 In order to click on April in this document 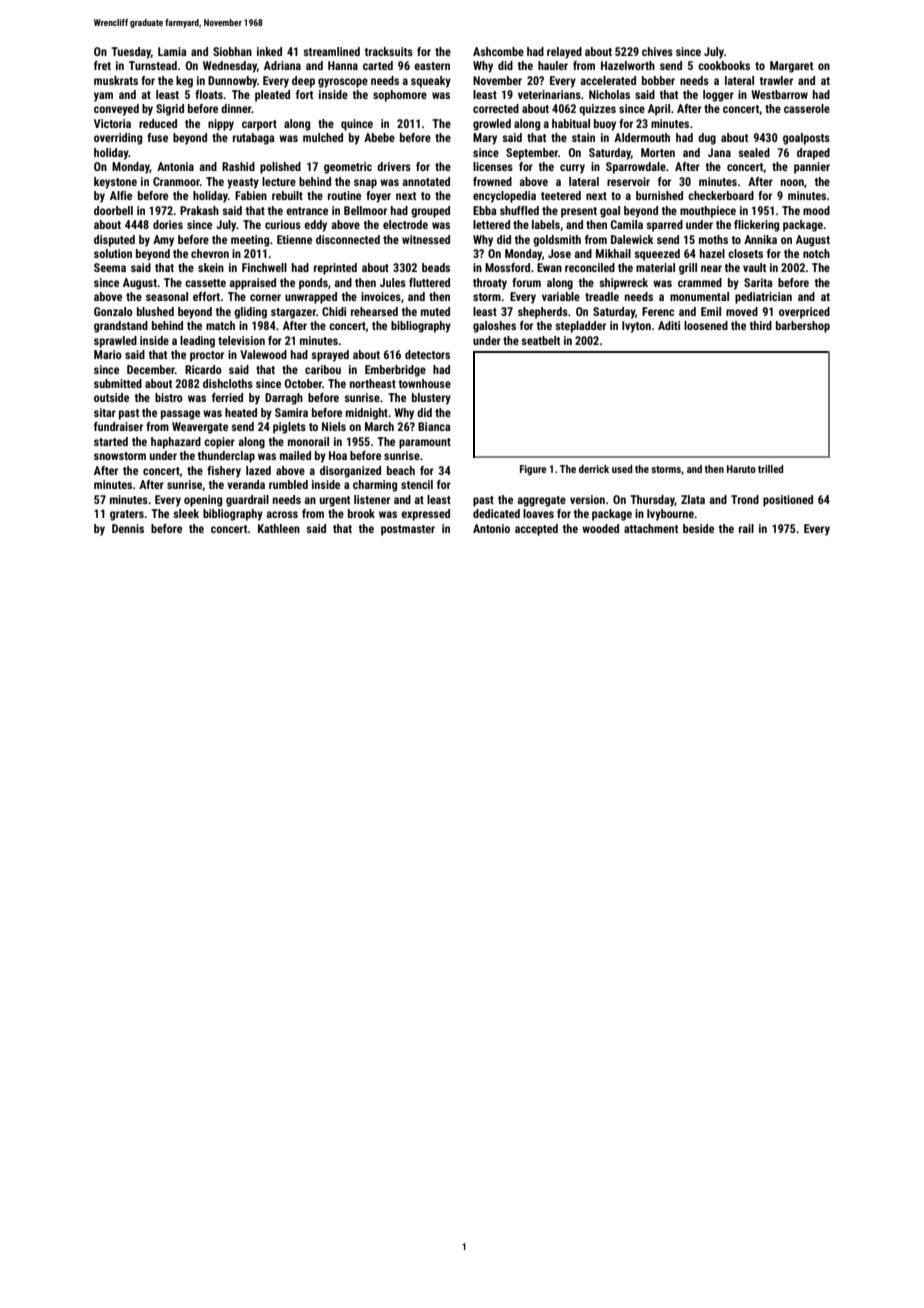, I will do `click(659, 110)`.
